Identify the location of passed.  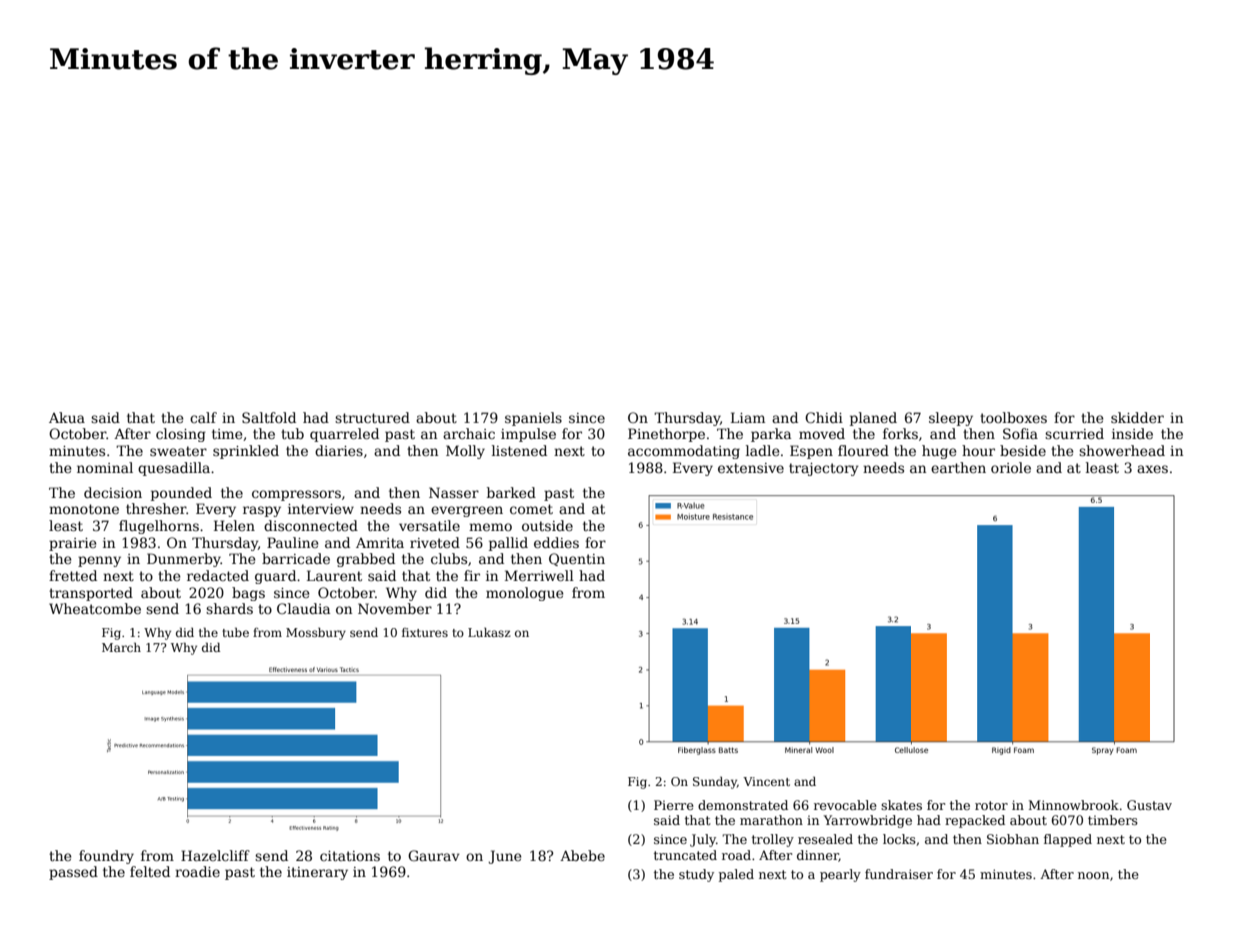
(73, 873).
